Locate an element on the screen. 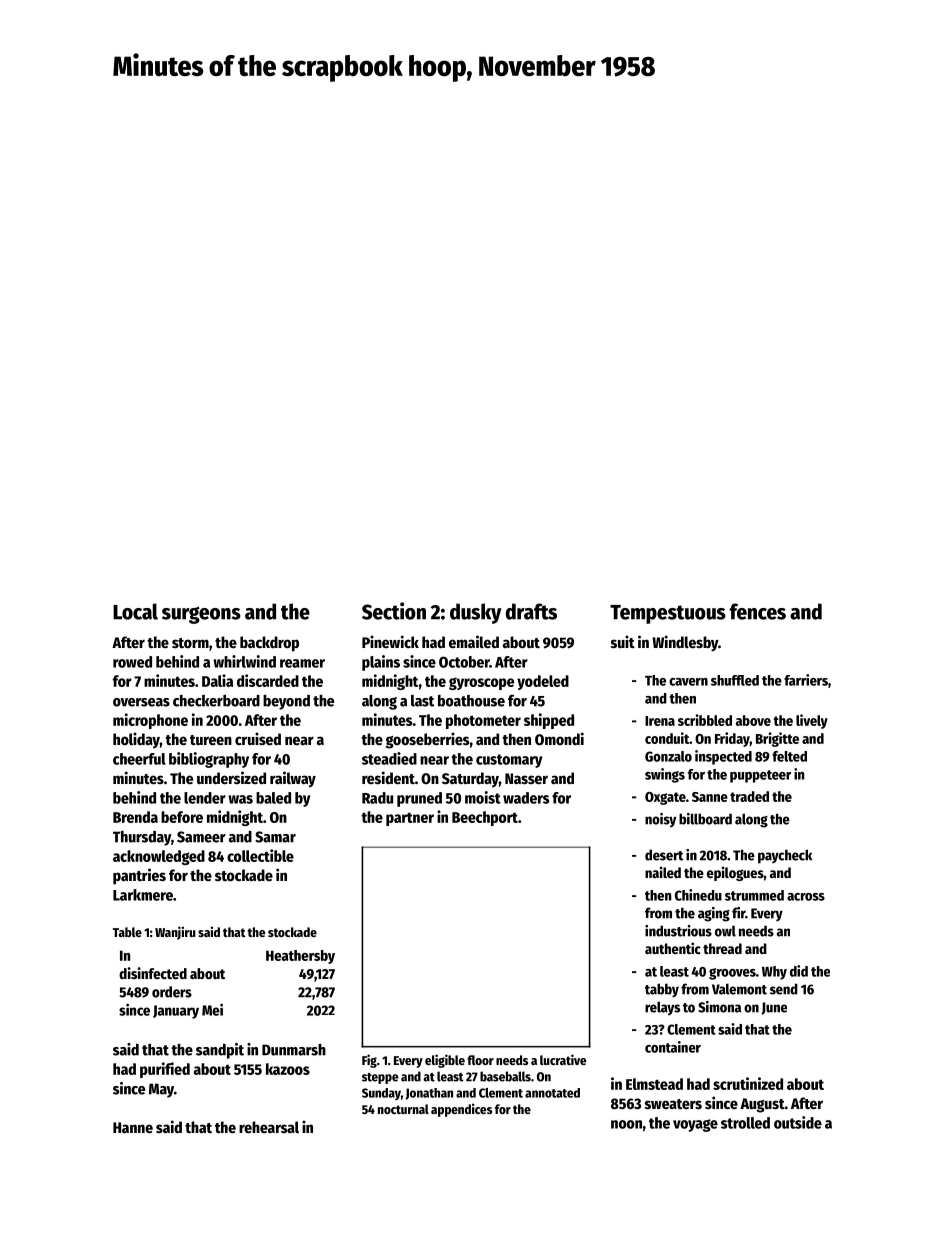  Beechport is located at coordinates (485, 818).
